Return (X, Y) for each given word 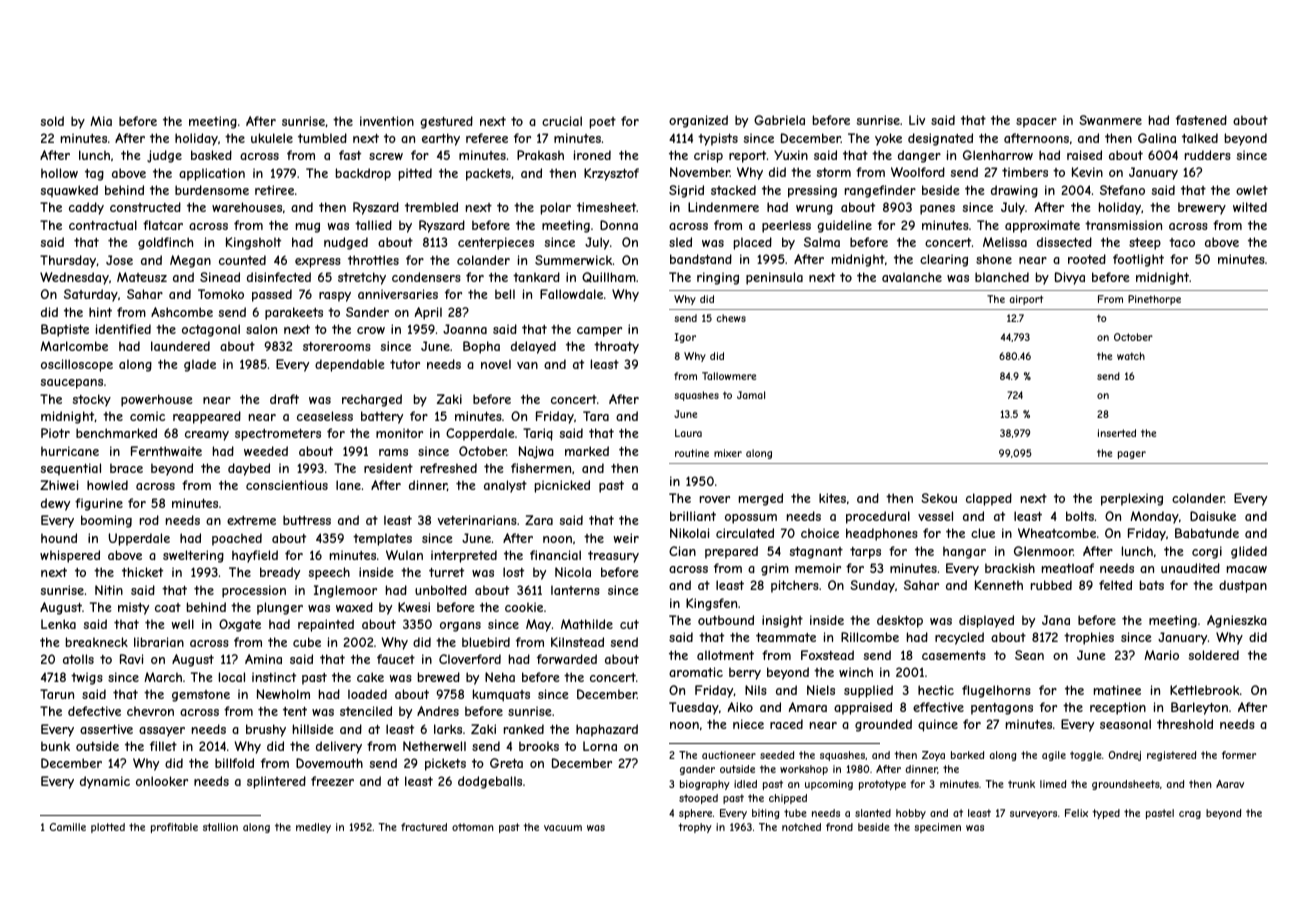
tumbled (322, 138)
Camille (68, 827)
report (747, 157)
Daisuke (1213, 516)
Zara (539, 520)
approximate (1042, 226)
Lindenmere (723, 207)
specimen (937, 828)
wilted (1250, 207)
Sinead (220, 277)
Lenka (58, 624)
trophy (695, 828)
